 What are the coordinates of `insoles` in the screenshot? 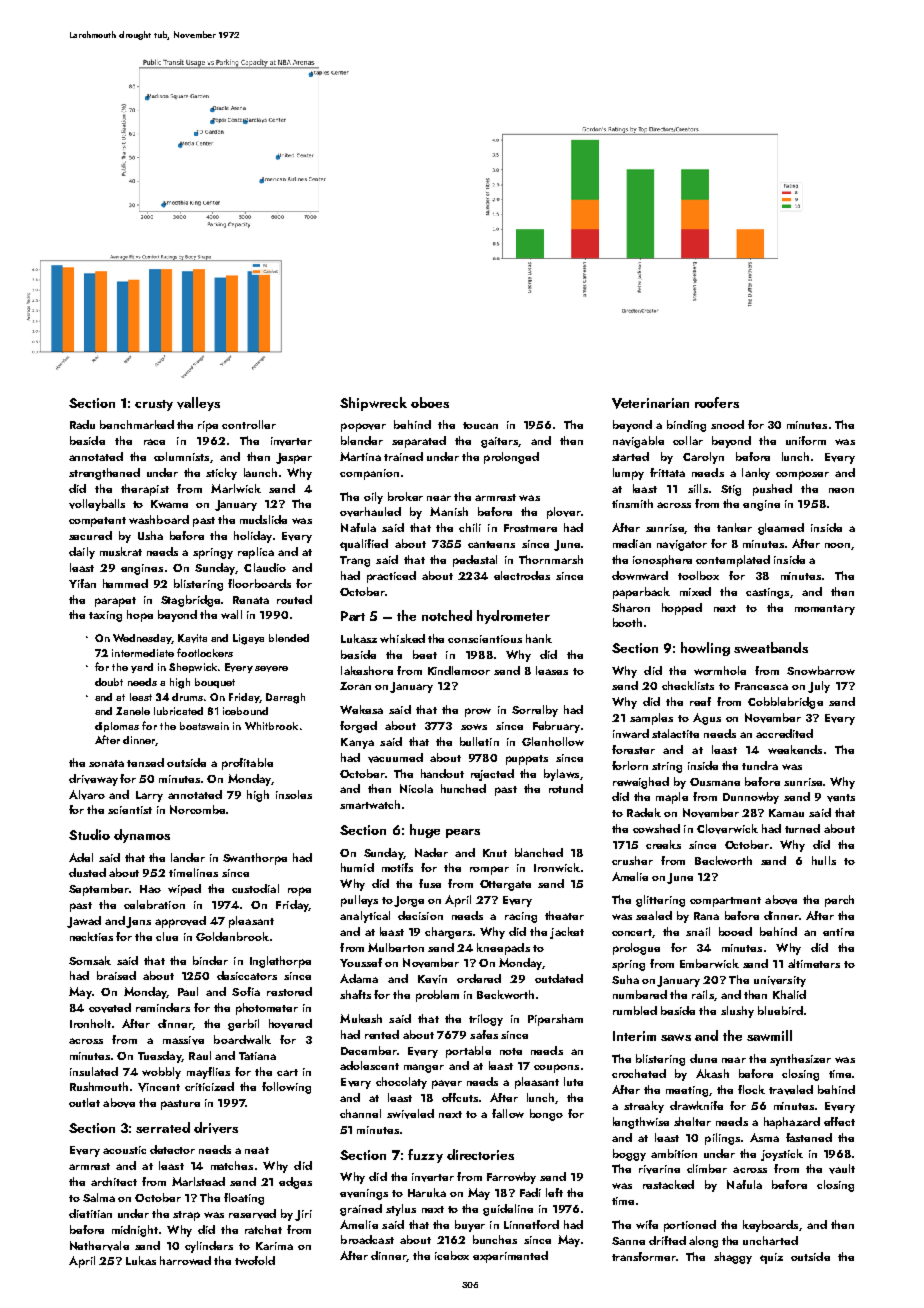 It's located at (294, 794).
